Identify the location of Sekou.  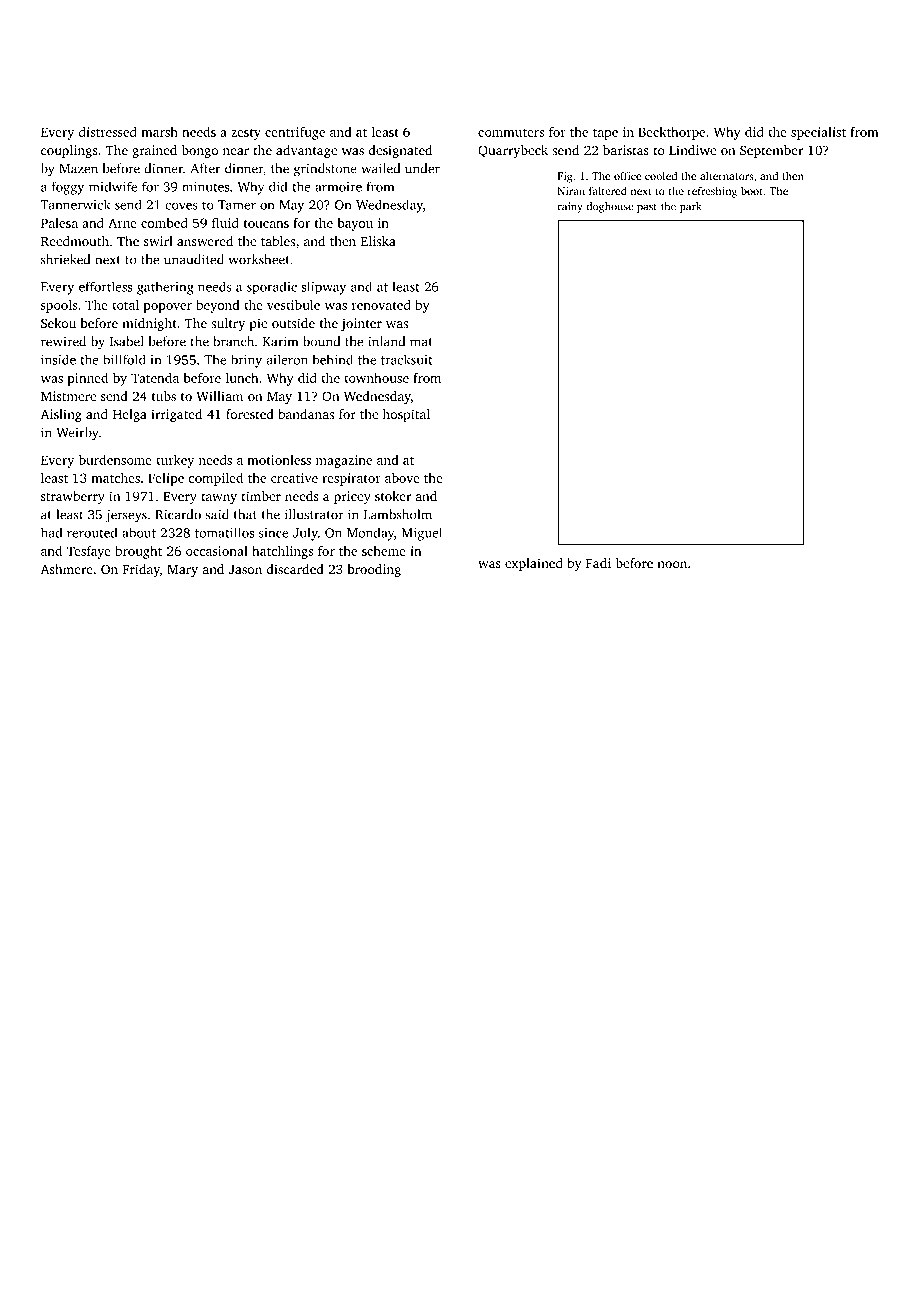
(58, 323).
